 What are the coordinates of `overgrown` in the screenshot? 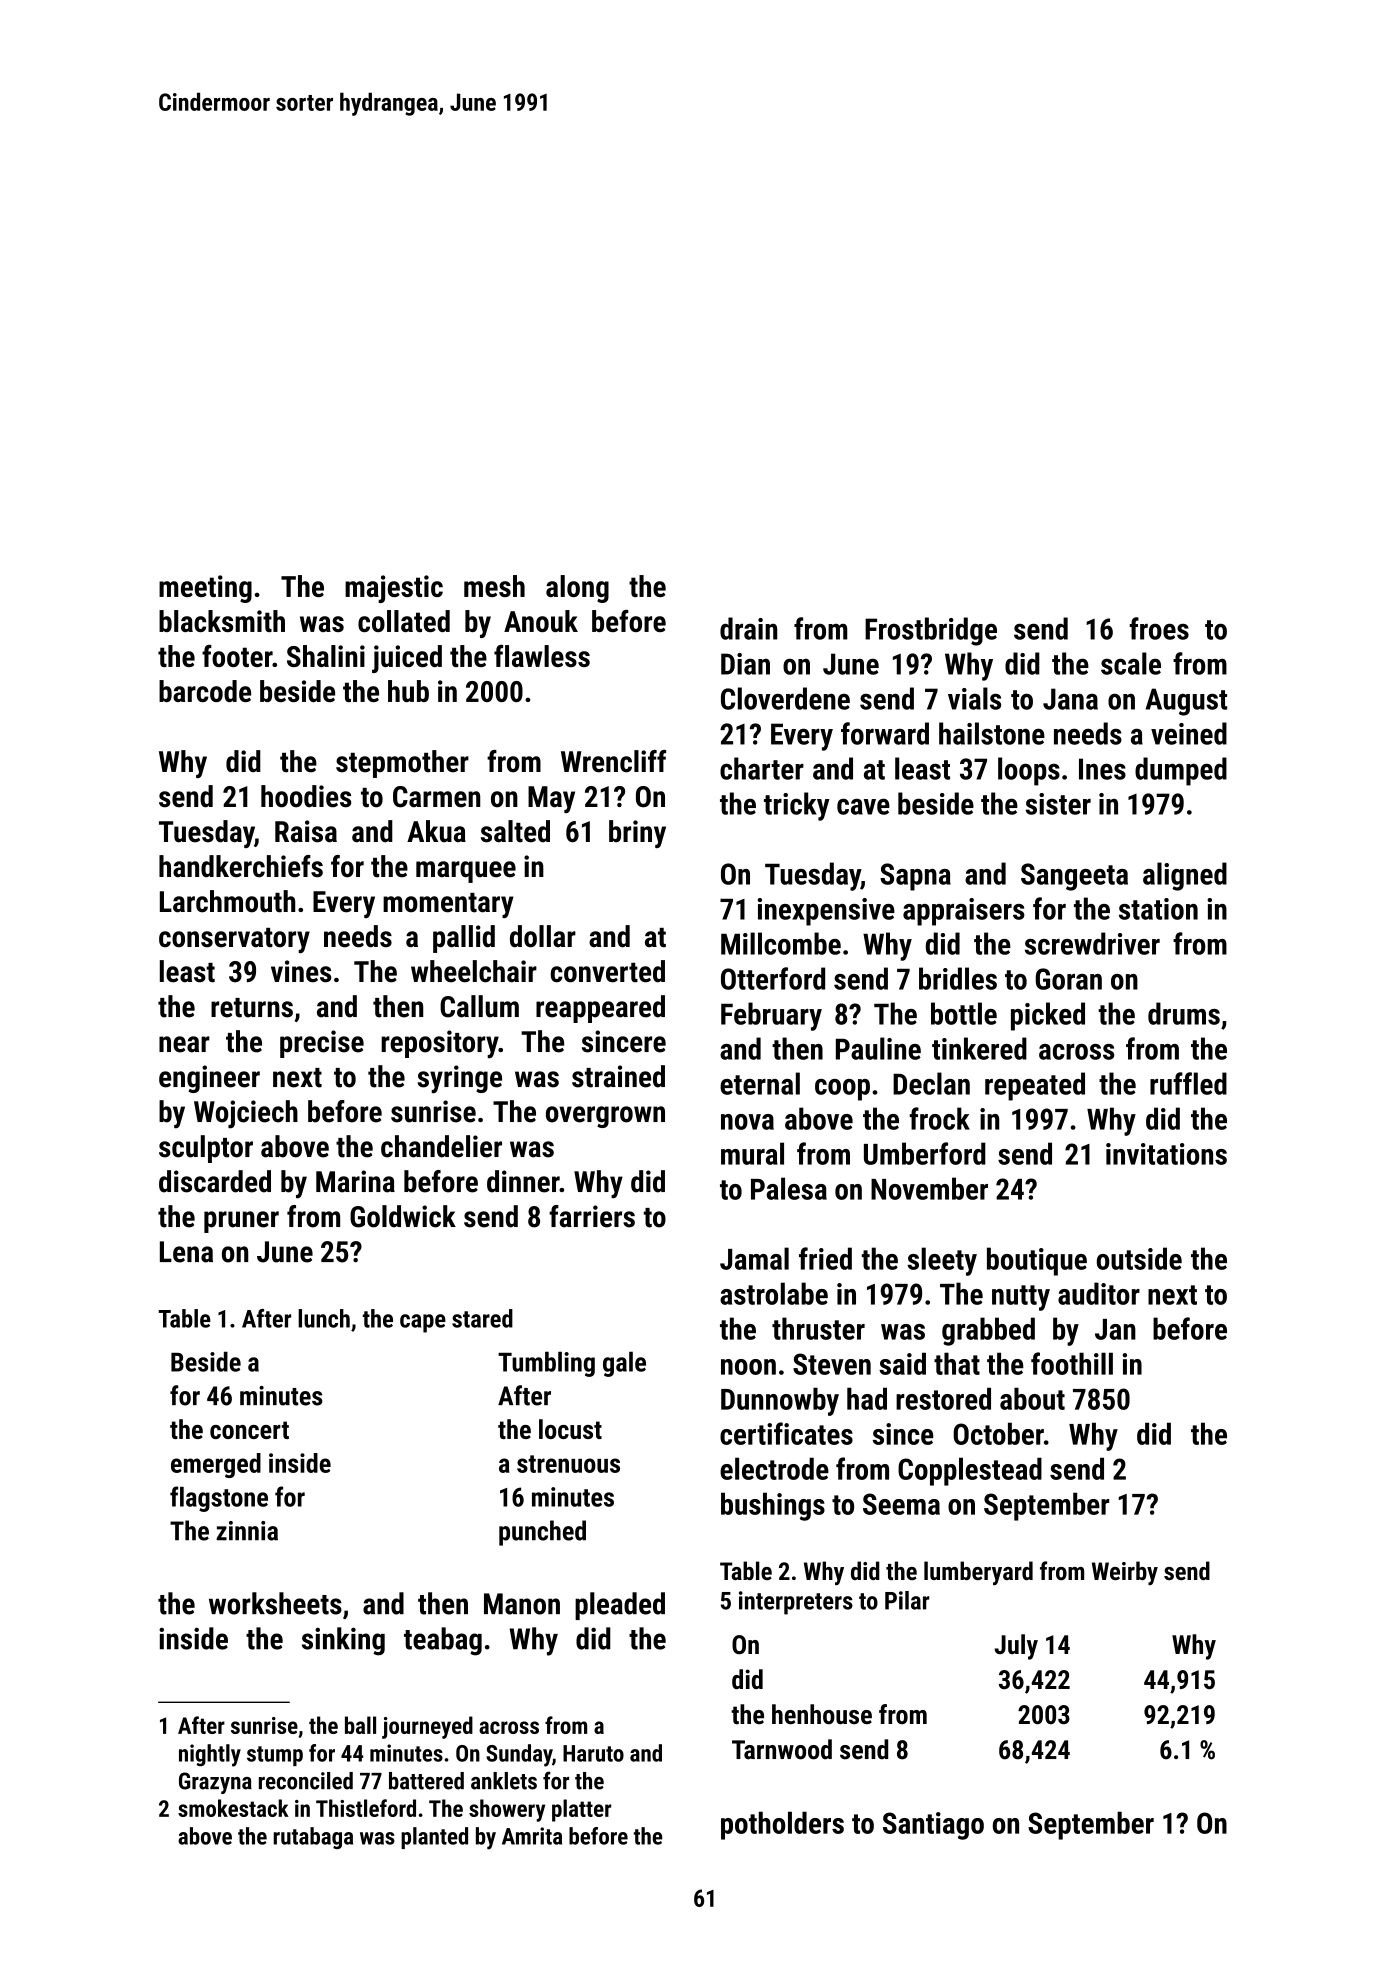 It's located at (605, 1117).
